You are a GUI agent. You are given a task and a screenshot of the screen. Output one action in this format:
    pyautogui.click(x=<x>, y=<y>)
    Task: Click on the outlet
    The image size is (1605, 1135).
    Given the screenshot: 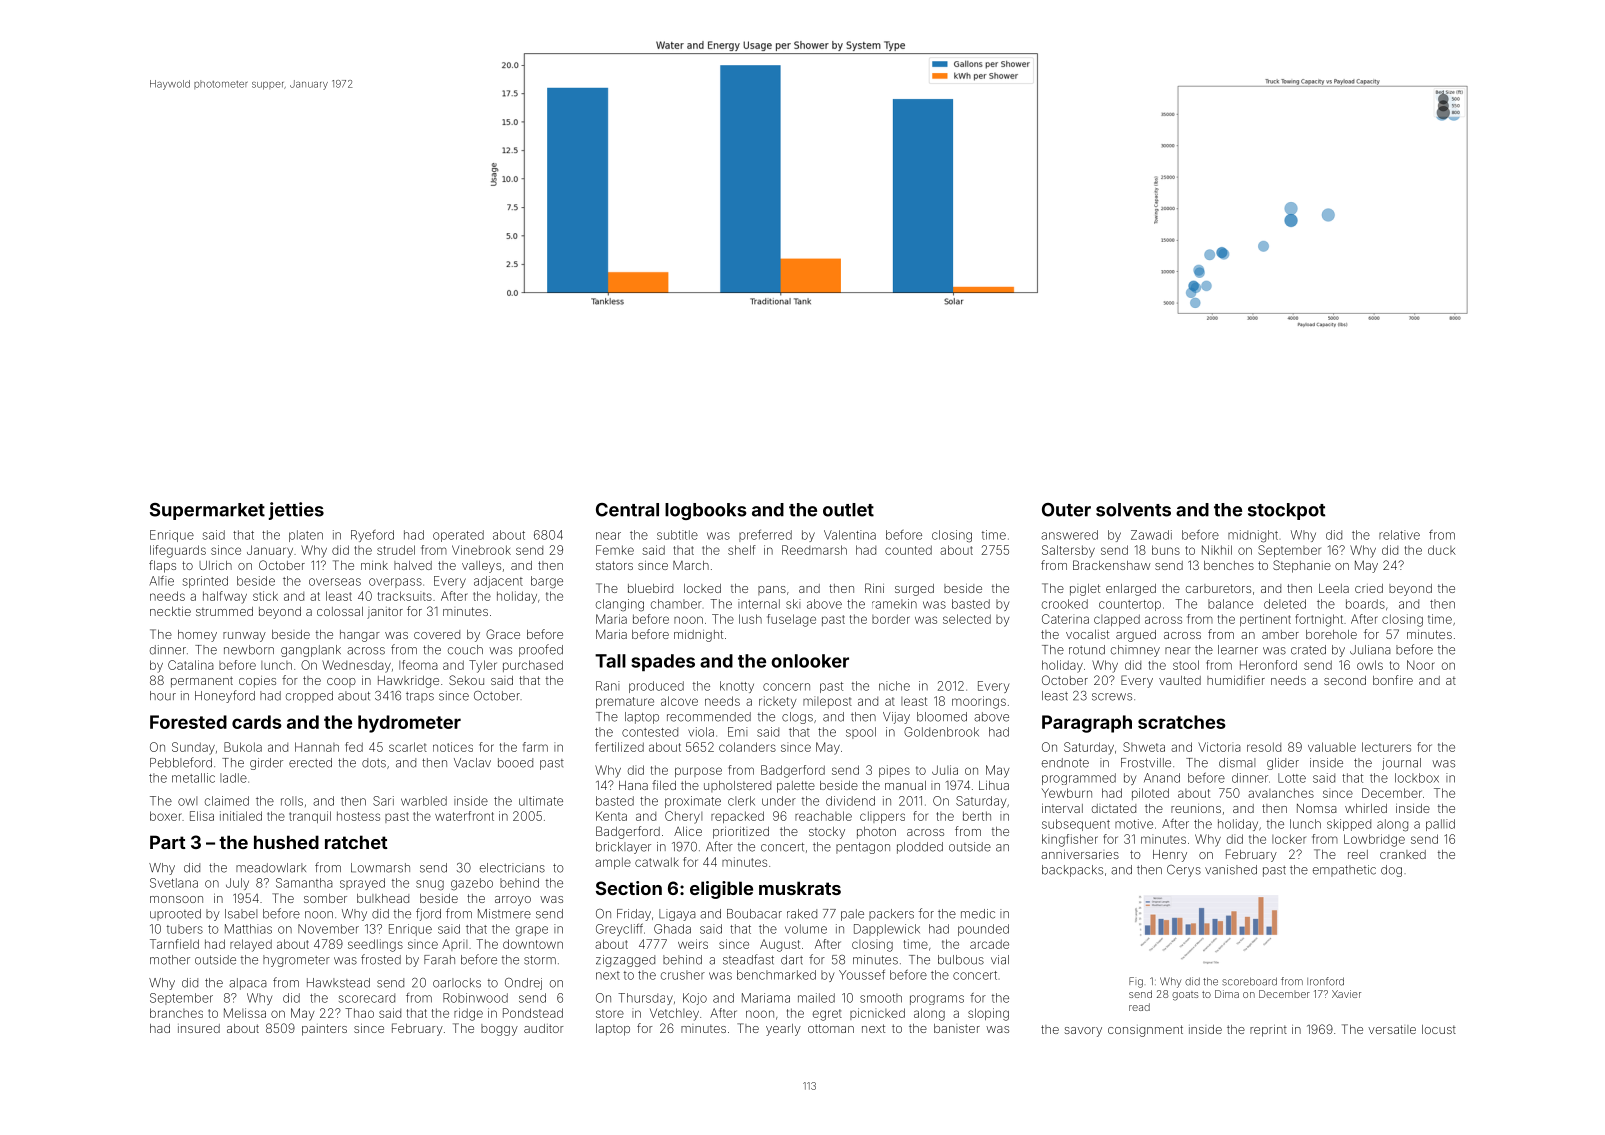 What is the action you would take?
    pyautogui.click(x=848, y=510)
